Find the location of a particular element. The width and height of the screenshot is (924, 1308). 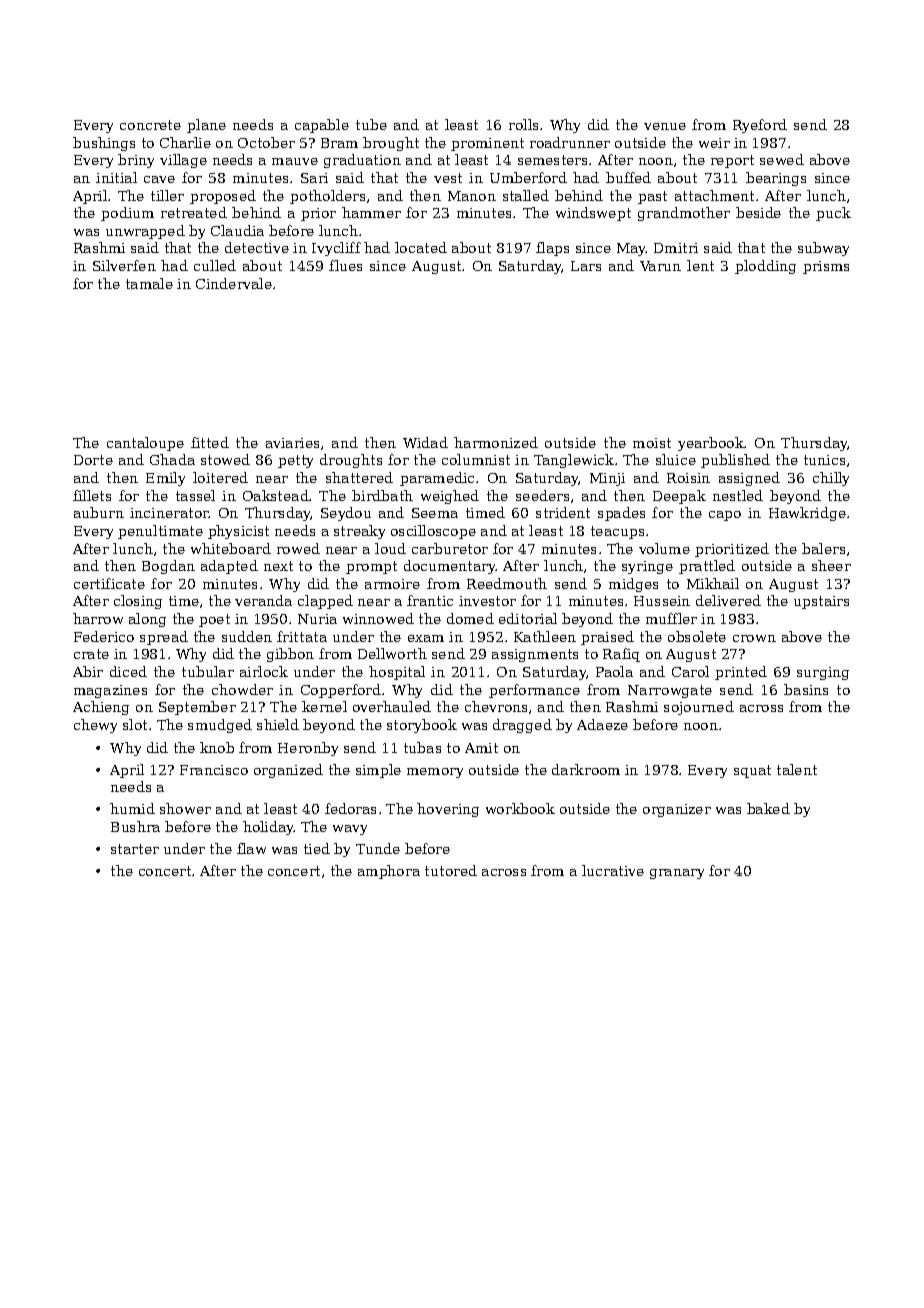

strident is located at coordinates (563, 512).
